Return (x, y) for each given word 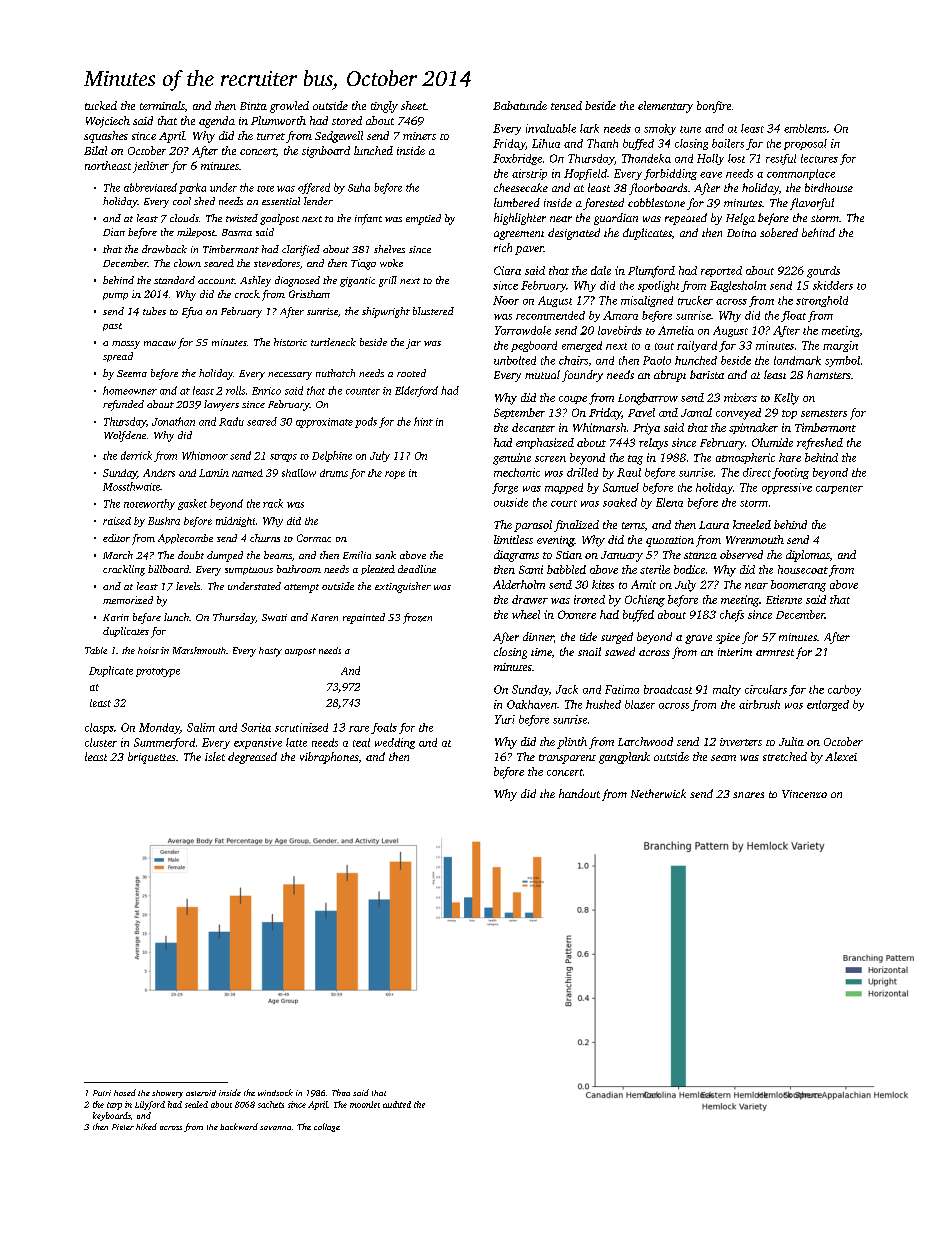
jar (413, 344)
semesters (824, 413)
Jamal (696, 412)
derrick (136, 455)
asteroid (201, 1093)
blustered (433, 311)
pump (115, 296)
